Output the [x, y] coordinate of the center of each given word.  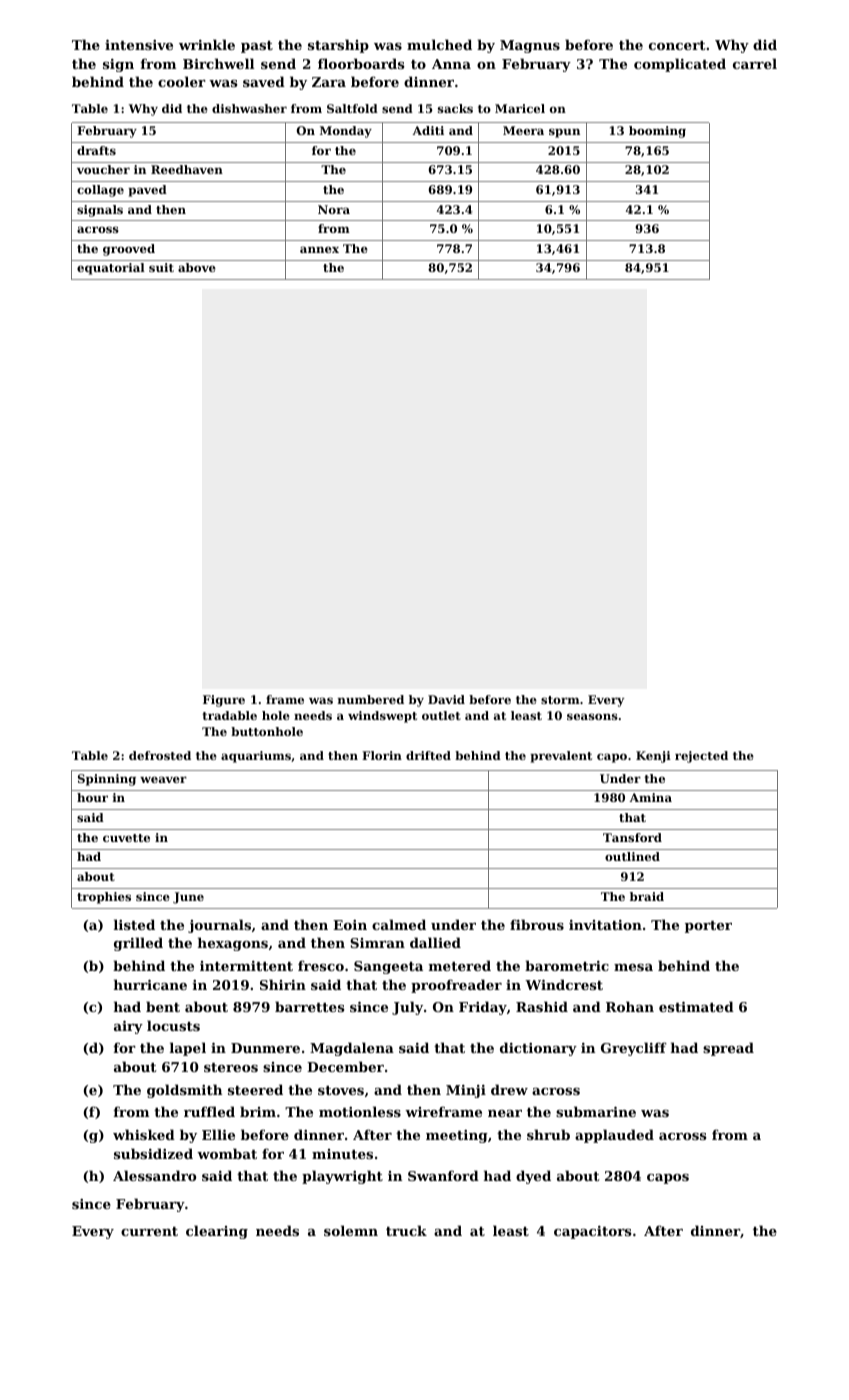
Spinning [107, 780]
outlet [441, 715]
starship [338, 46]
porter [708, 927]
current [149, 1231]
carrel [755, 63]
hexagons [233, 944]
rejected [701, 757]
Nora [334, 209]
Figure [224, 701]
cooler [182, 81]
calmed [399, 924]
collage [100, 191]
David [446, 699]
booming [657, 132]
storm [560, 700]
